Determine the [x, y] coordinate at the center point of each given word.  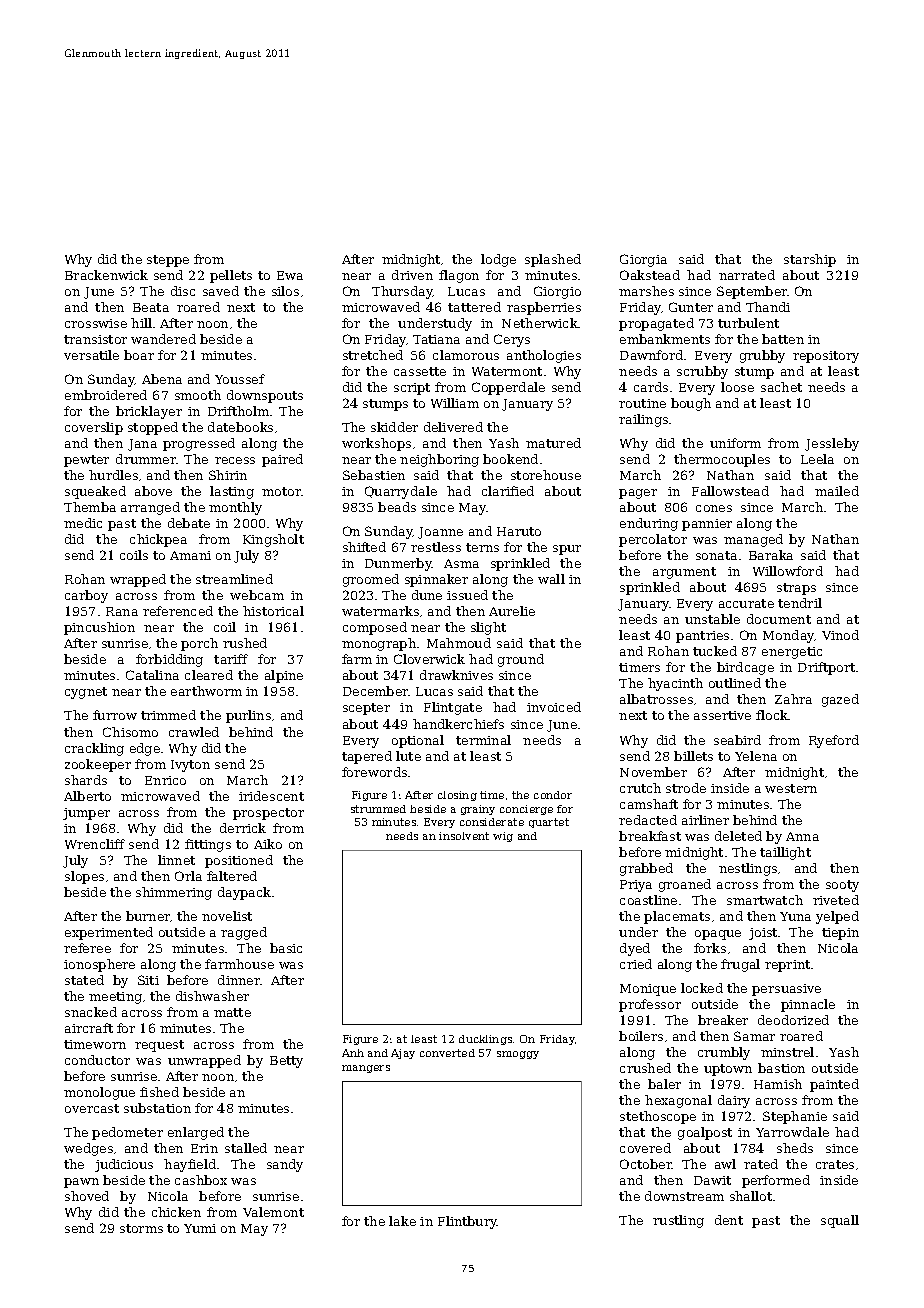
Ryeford [834, 741]
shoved [87, 1196]
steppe [168, 261]
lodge [498, 260]
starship [810, 260]
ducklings [485, 1040]
